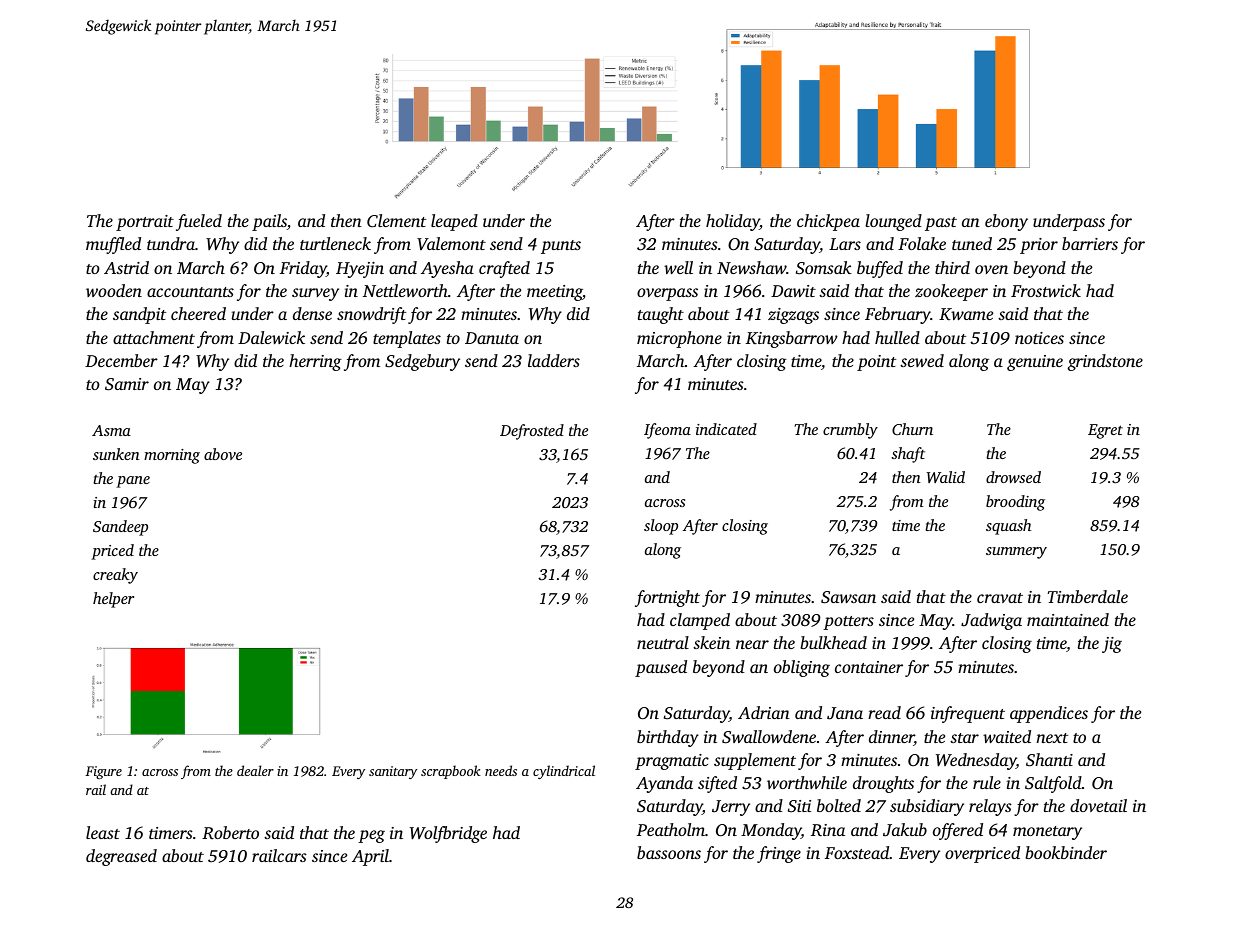  I want to click on helper, so click(113, 600).
